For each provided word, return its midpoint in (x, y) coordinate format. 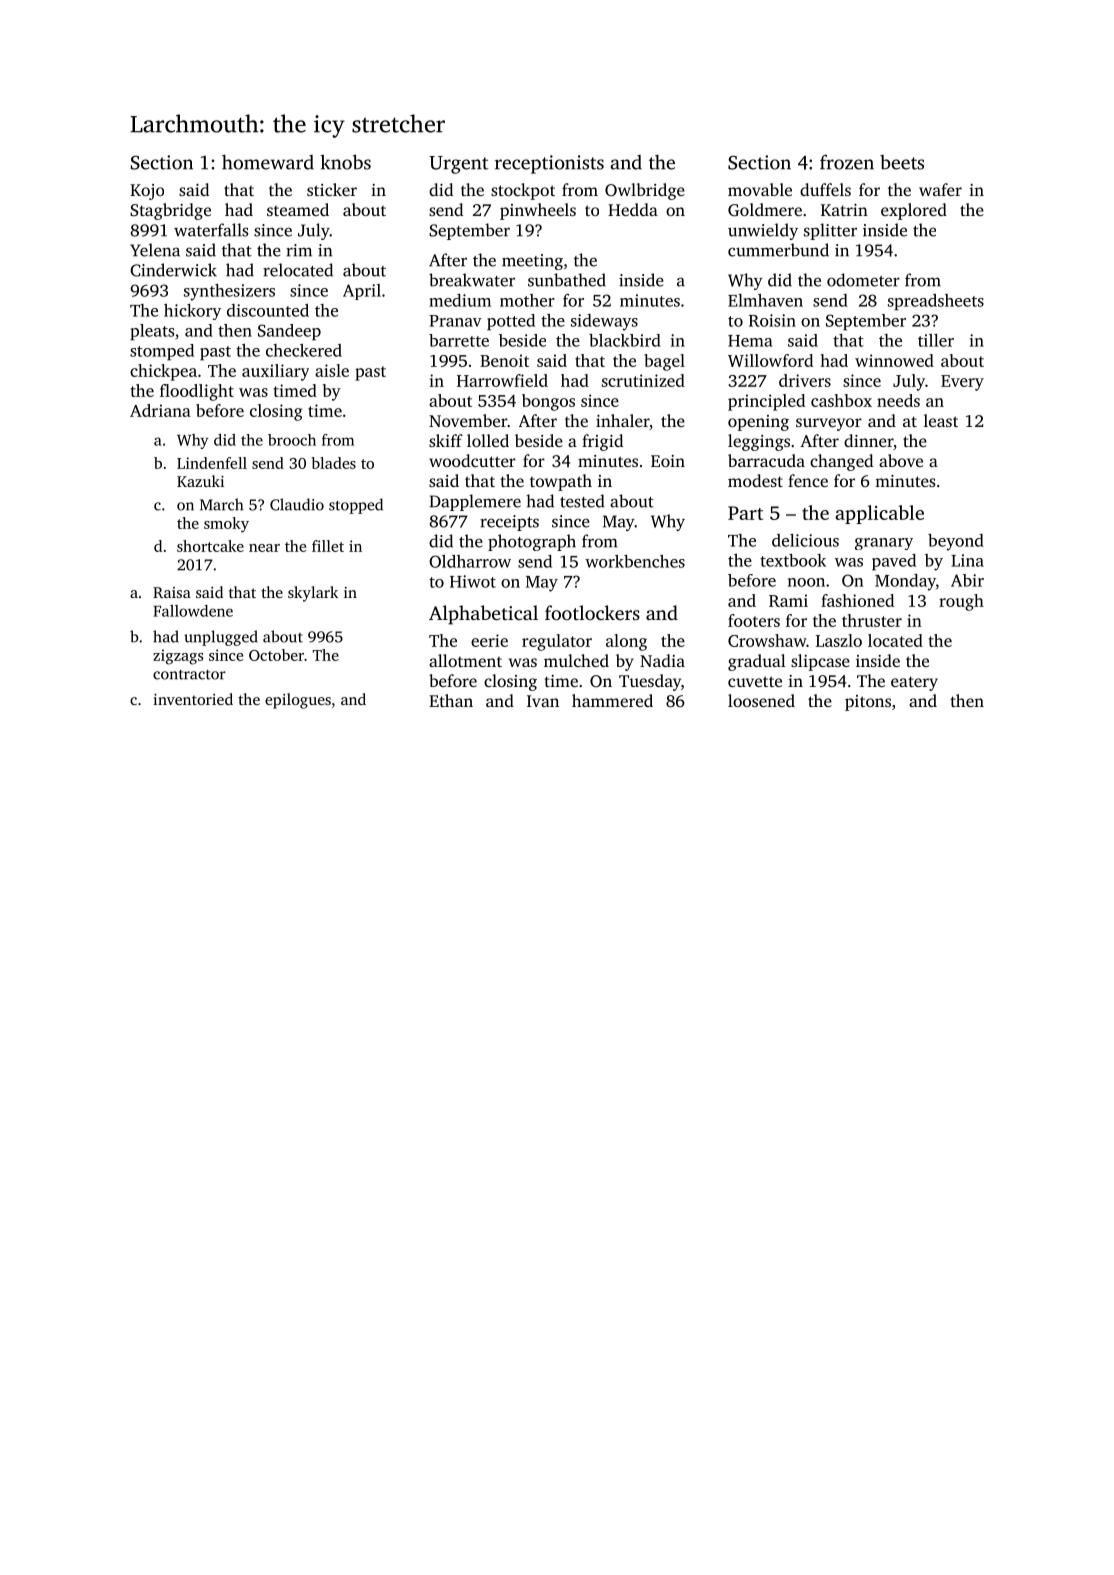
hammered (612, 700)
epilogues (298, 701)
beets (902, 162)
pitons (868, 703)
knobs (345, 162)
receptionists (549, 164)
